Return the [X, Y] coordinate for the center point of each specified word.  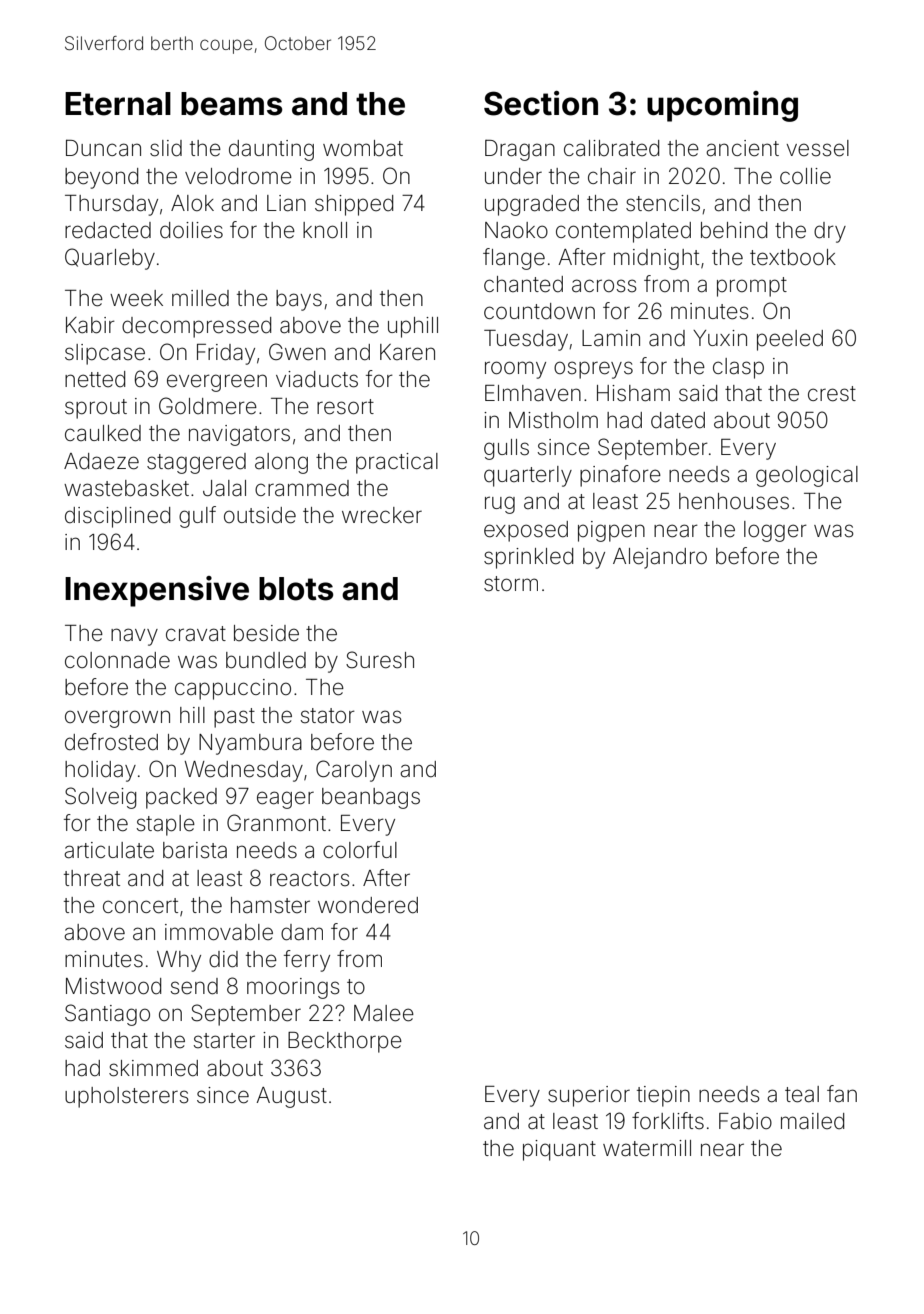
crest [832, 394]
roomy [515, 370]
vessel [817, 148]
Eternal [118, 104]
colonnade [117, 660]
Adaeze [101, 461]
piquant [559, 1150]
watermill [647, 1148]
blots [296, 589]
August [291, 1097]
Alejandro [660, 558]
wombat [363, 148]
